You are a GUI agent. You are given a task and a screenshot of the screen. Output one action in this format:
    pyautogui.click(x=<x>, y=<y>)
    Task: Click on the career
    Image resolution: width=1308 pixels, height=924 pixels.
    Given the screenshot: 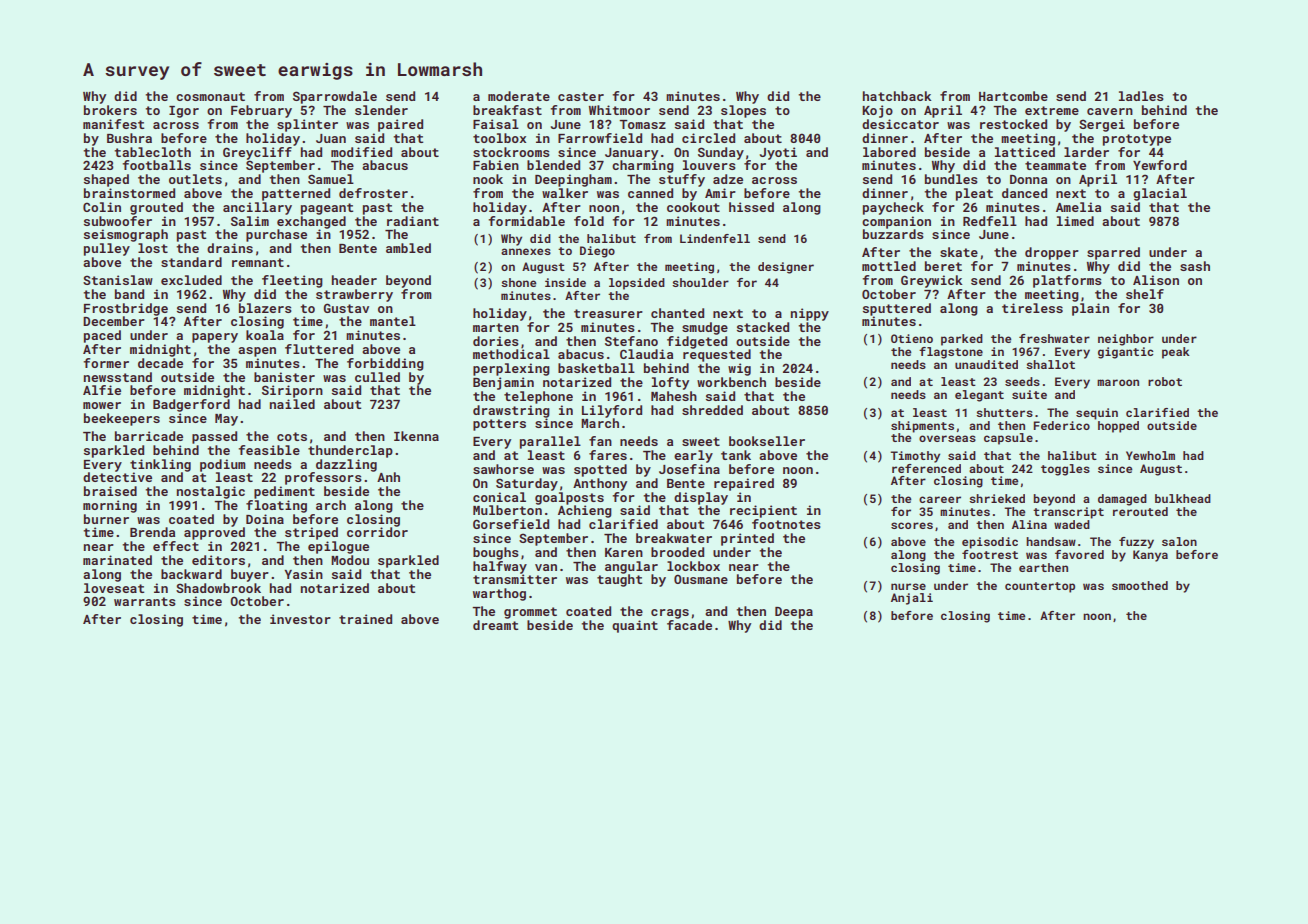 What is the action you would take?
    pyautogui.click(x=940, y=499)
